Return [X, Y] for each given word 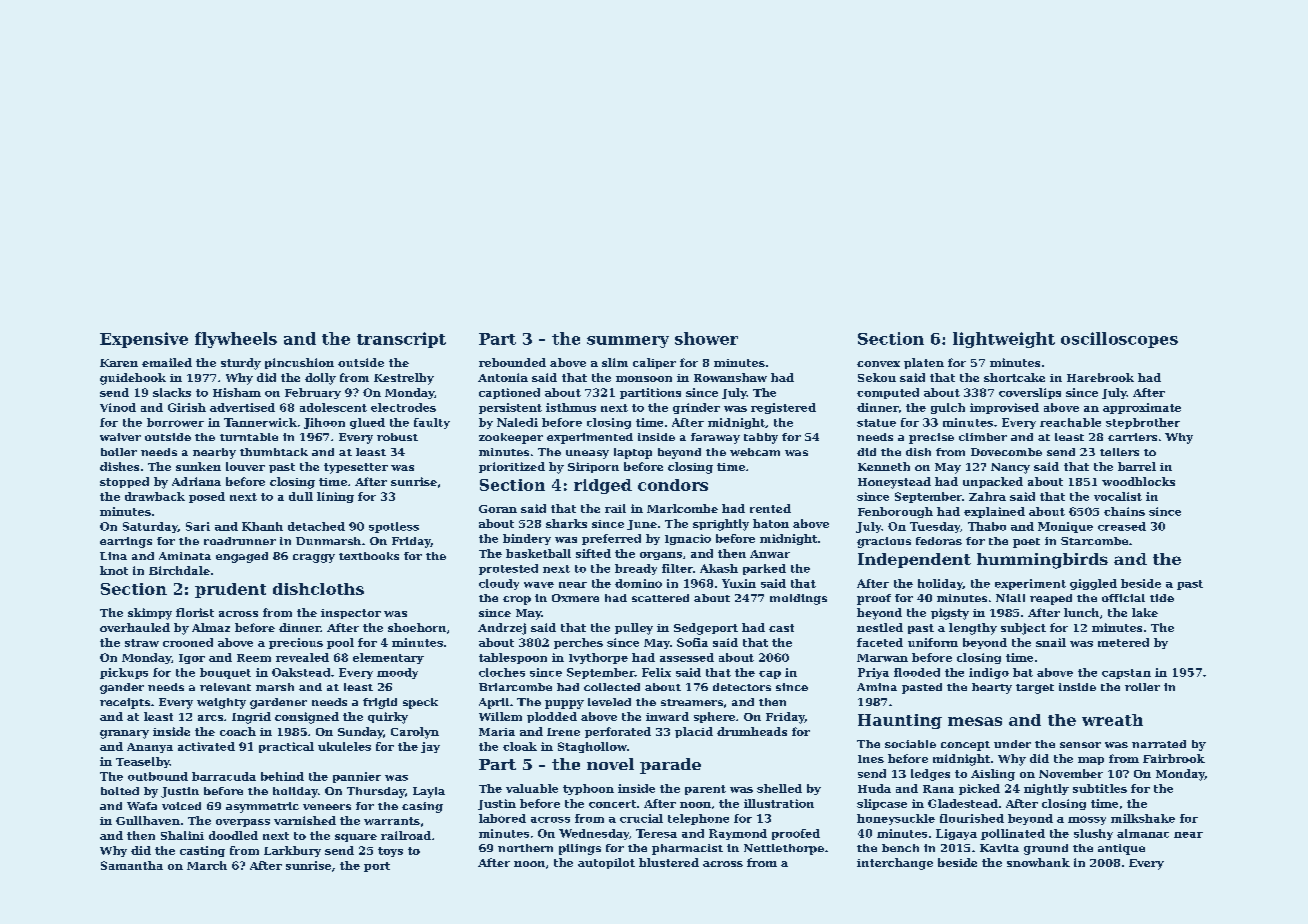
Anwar [770, 554]
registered [783, 408]
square [356, 838]
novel [610, 764]
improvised [1004, 408]
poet [1026, 543]
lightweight [1004, 340]
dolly [320, 379]
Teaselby [143, 762]
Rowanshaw [730, 377]
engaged [242, 557]
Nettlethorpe [784, 849]
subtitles [1100, 788]
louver [245, 466]
